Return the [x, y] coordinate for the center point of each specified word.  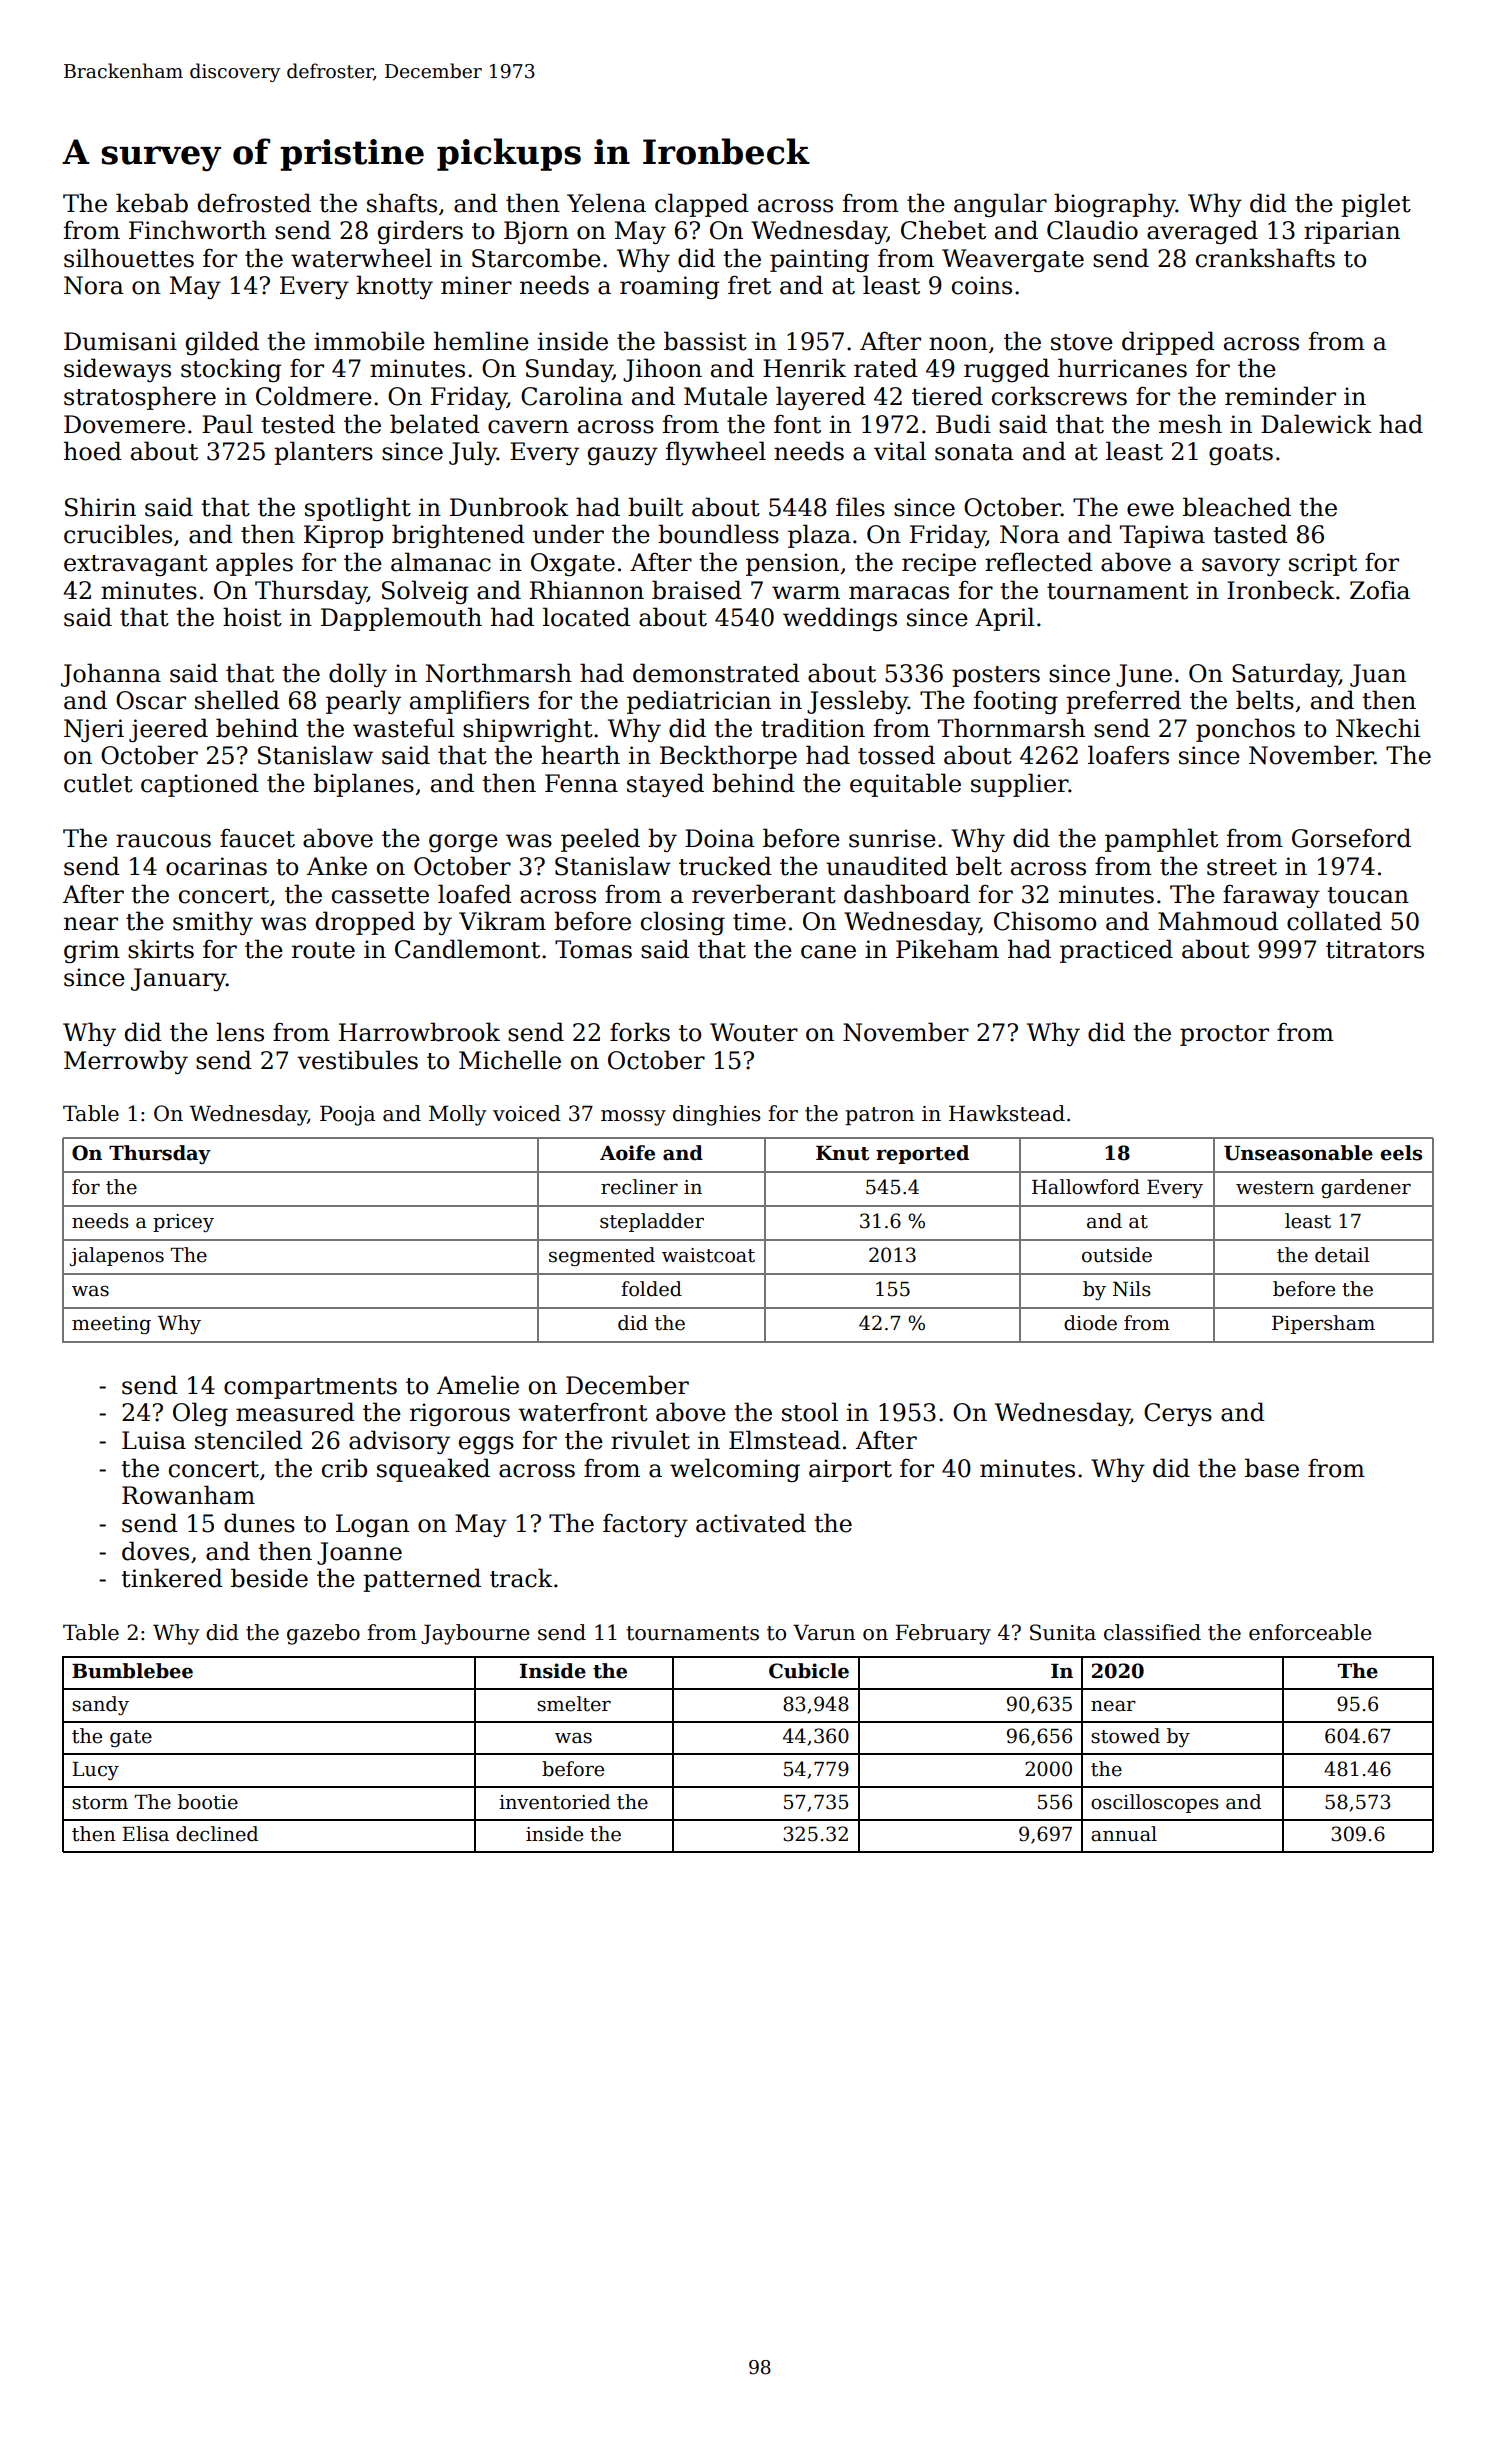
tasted [1250, 534]
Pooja [347, 1115]
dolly [358, 675]
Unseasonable [1298, 1153]
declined [217, 1834]
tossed [896, 755]
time [759, 921]
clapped [702, 205]
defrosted [254, 203]
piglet [1376, 205]
